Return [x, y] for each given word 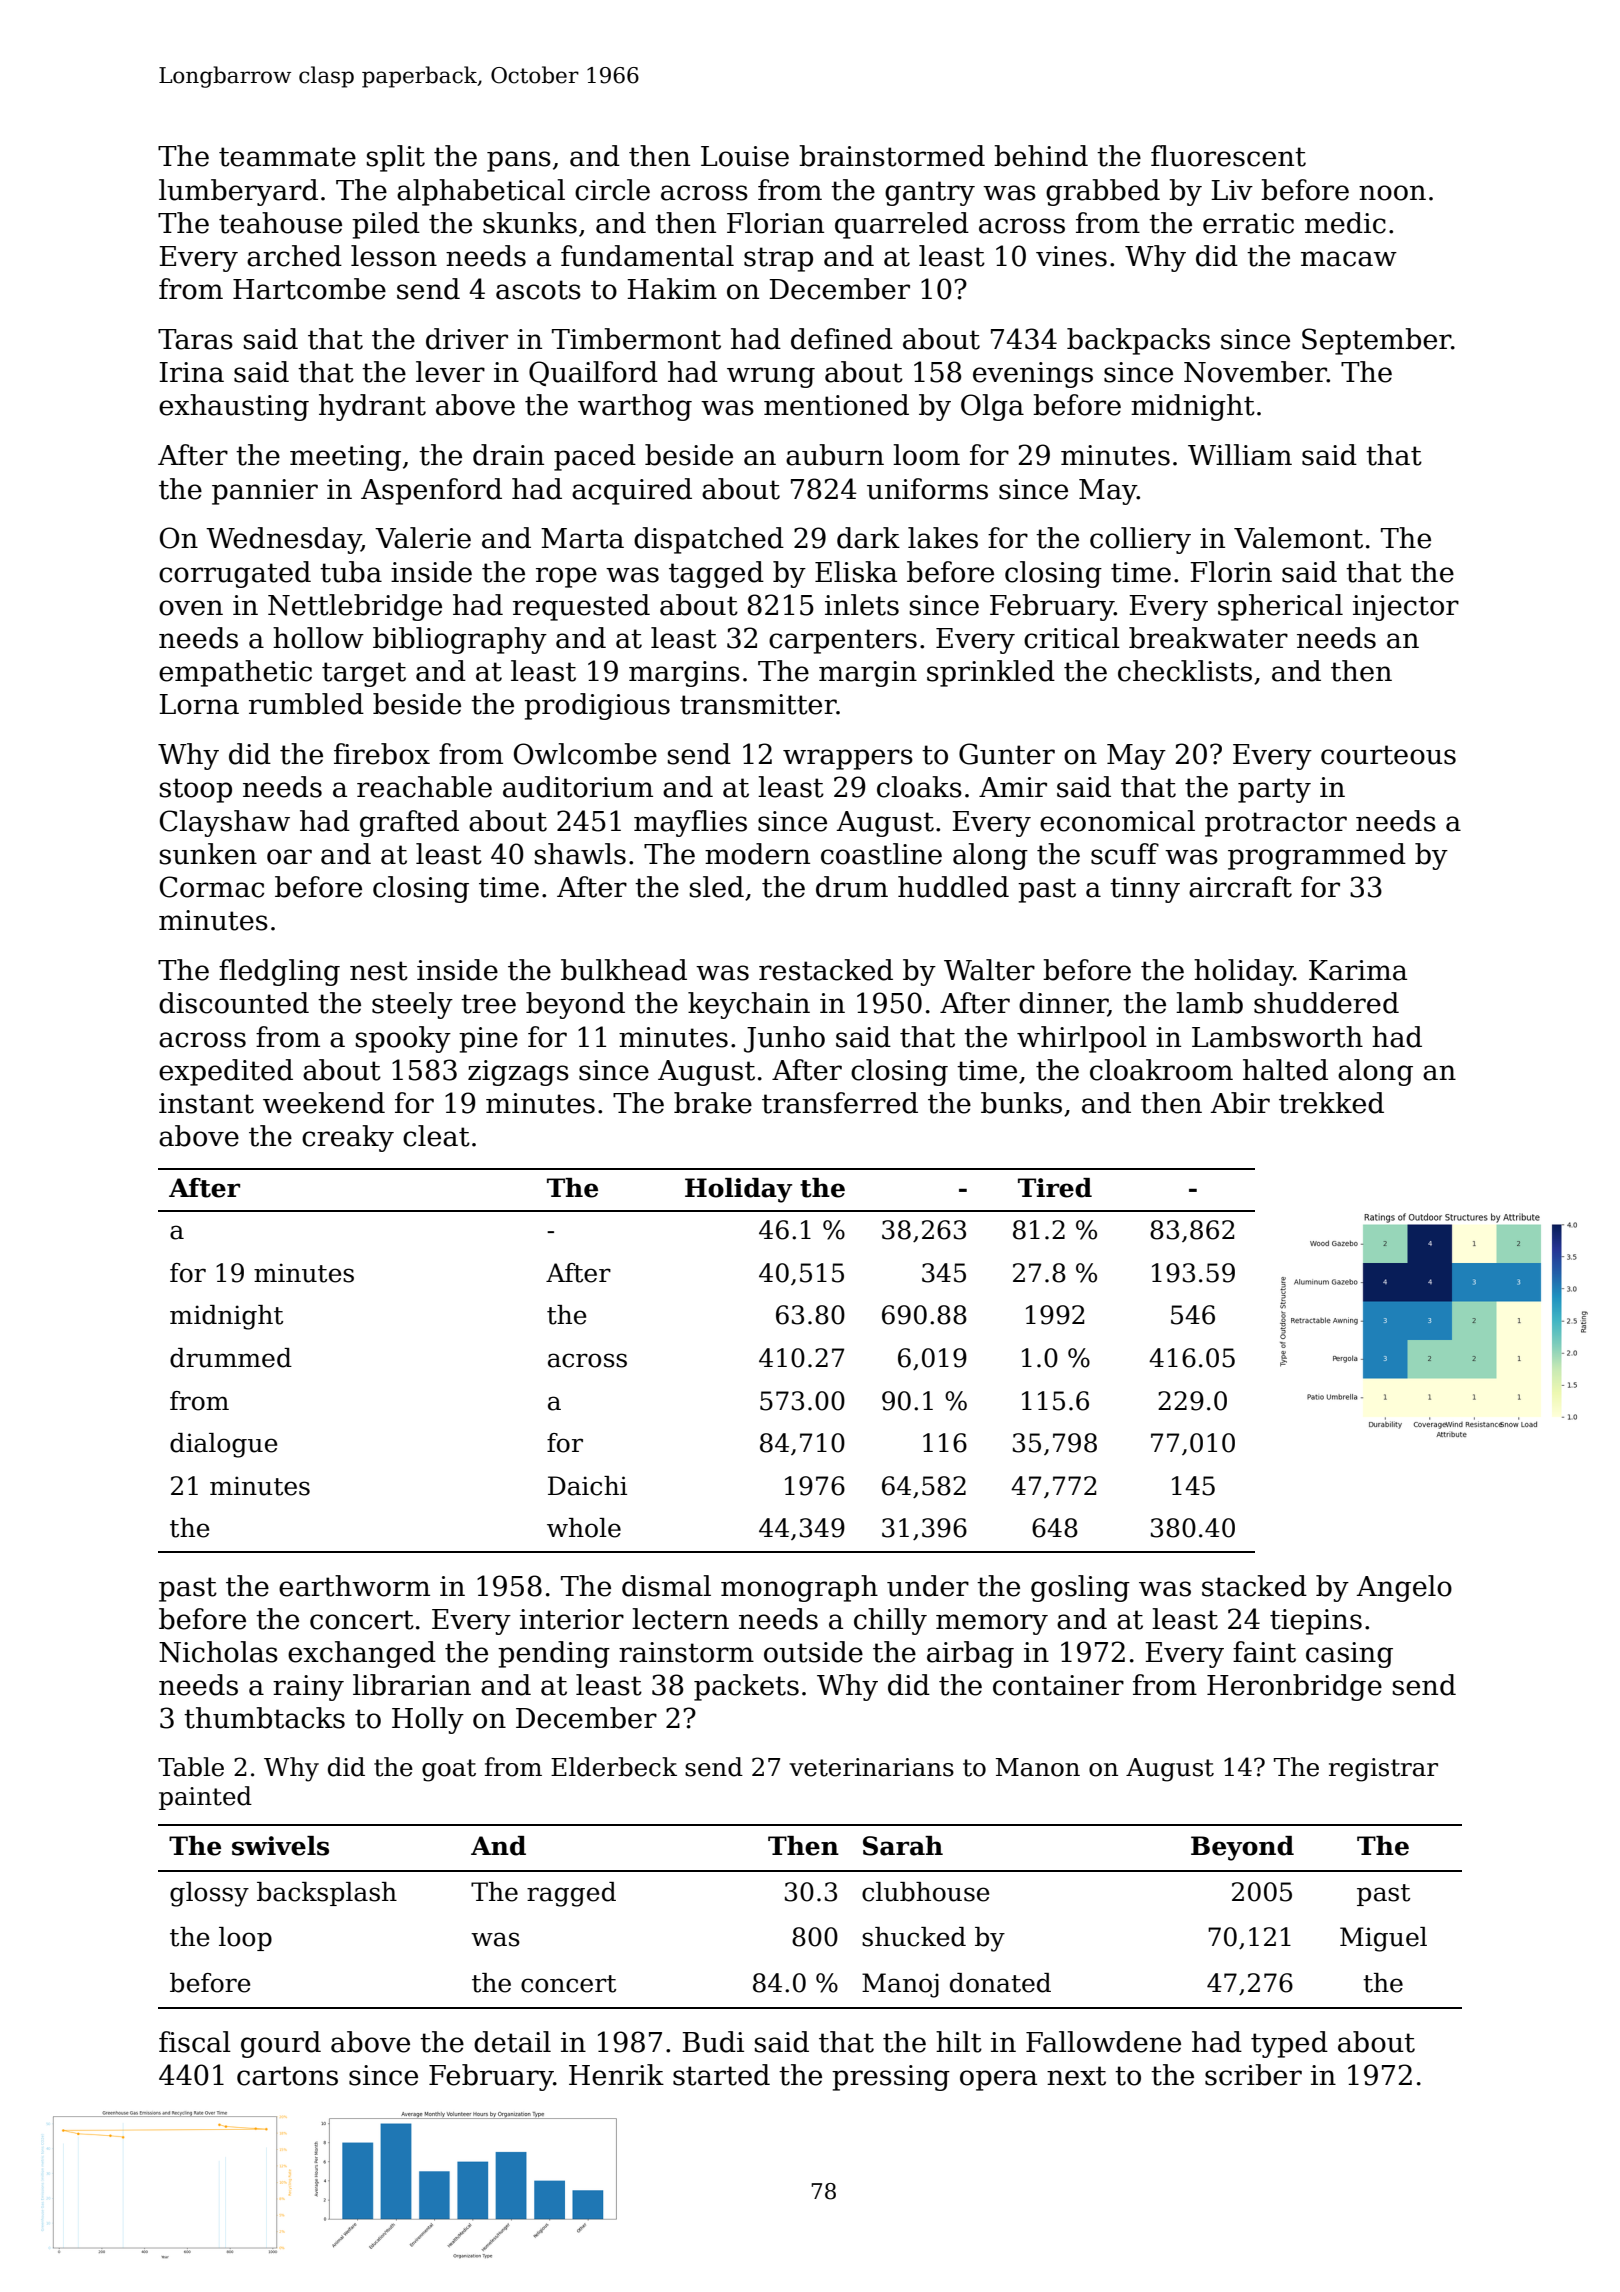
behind [1041, 156]
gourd [281, 2044]
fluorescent [1228, 156]
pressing [891, 2078]
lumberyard [238, 192]
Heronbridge [1294, 1687]
